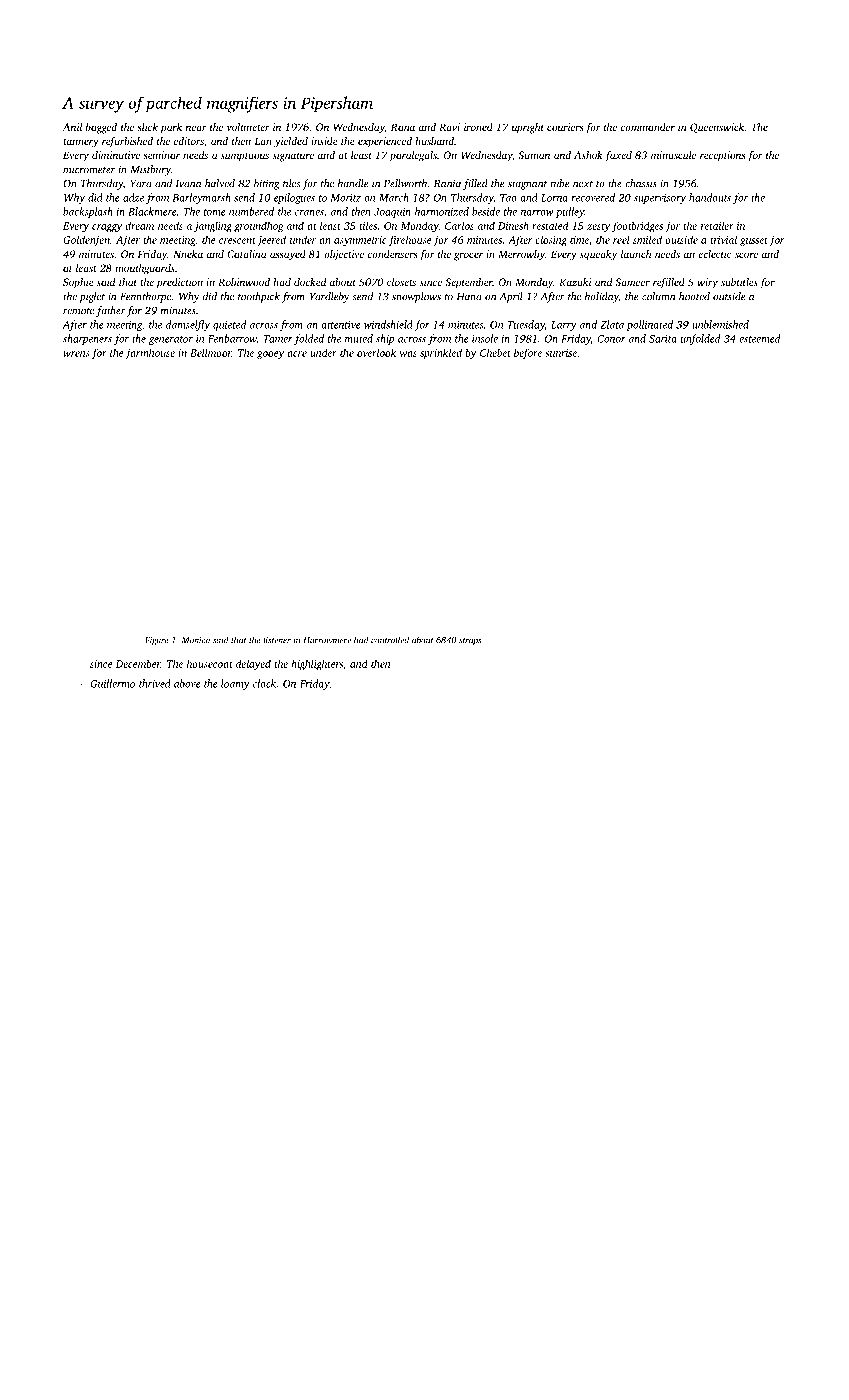  Describe the element at coordinates (714, 254) in the page. I see `eclectic` at that location.
